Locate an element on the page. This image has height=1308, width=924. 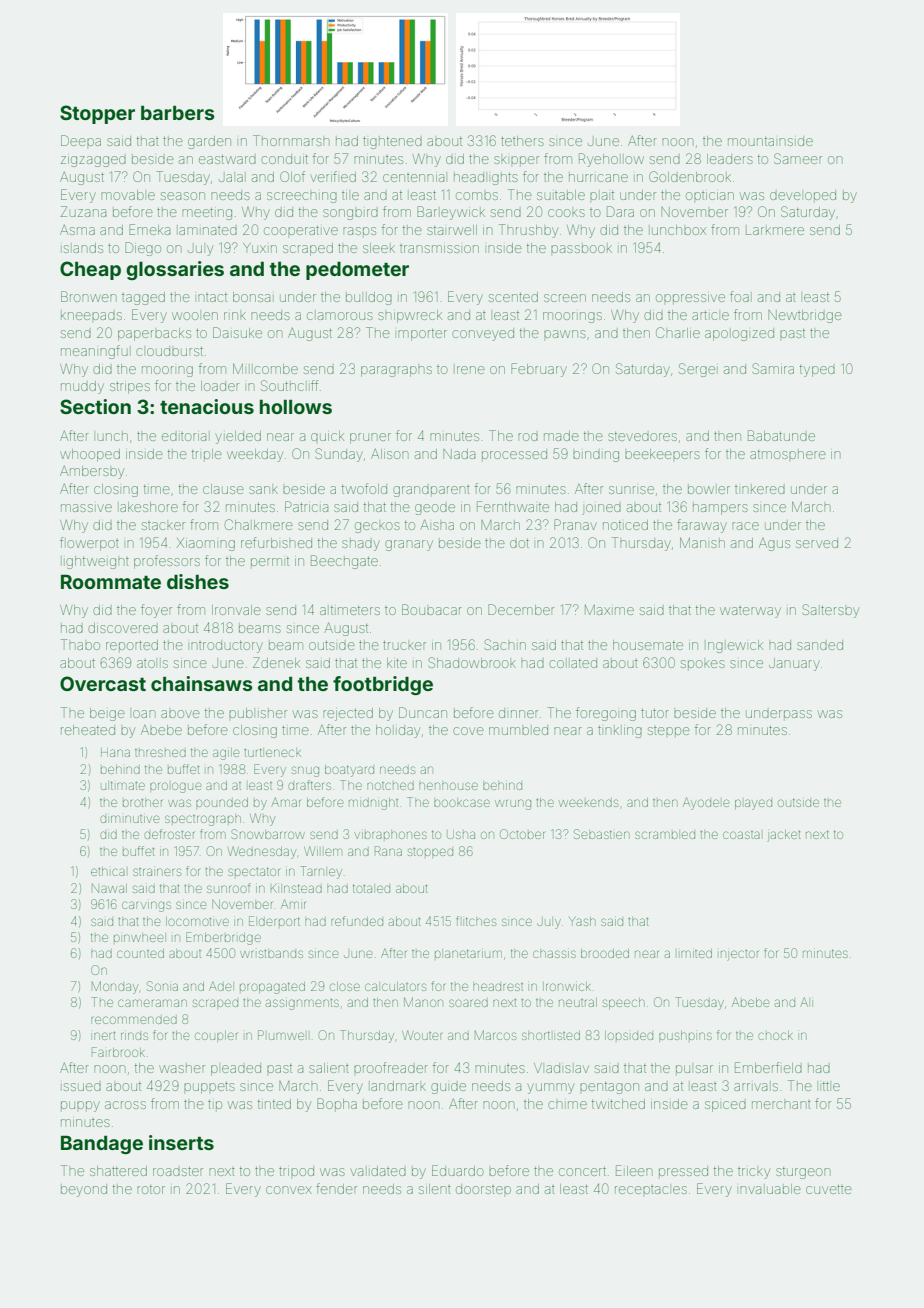
meeting is located at coordinates (207, 214).
